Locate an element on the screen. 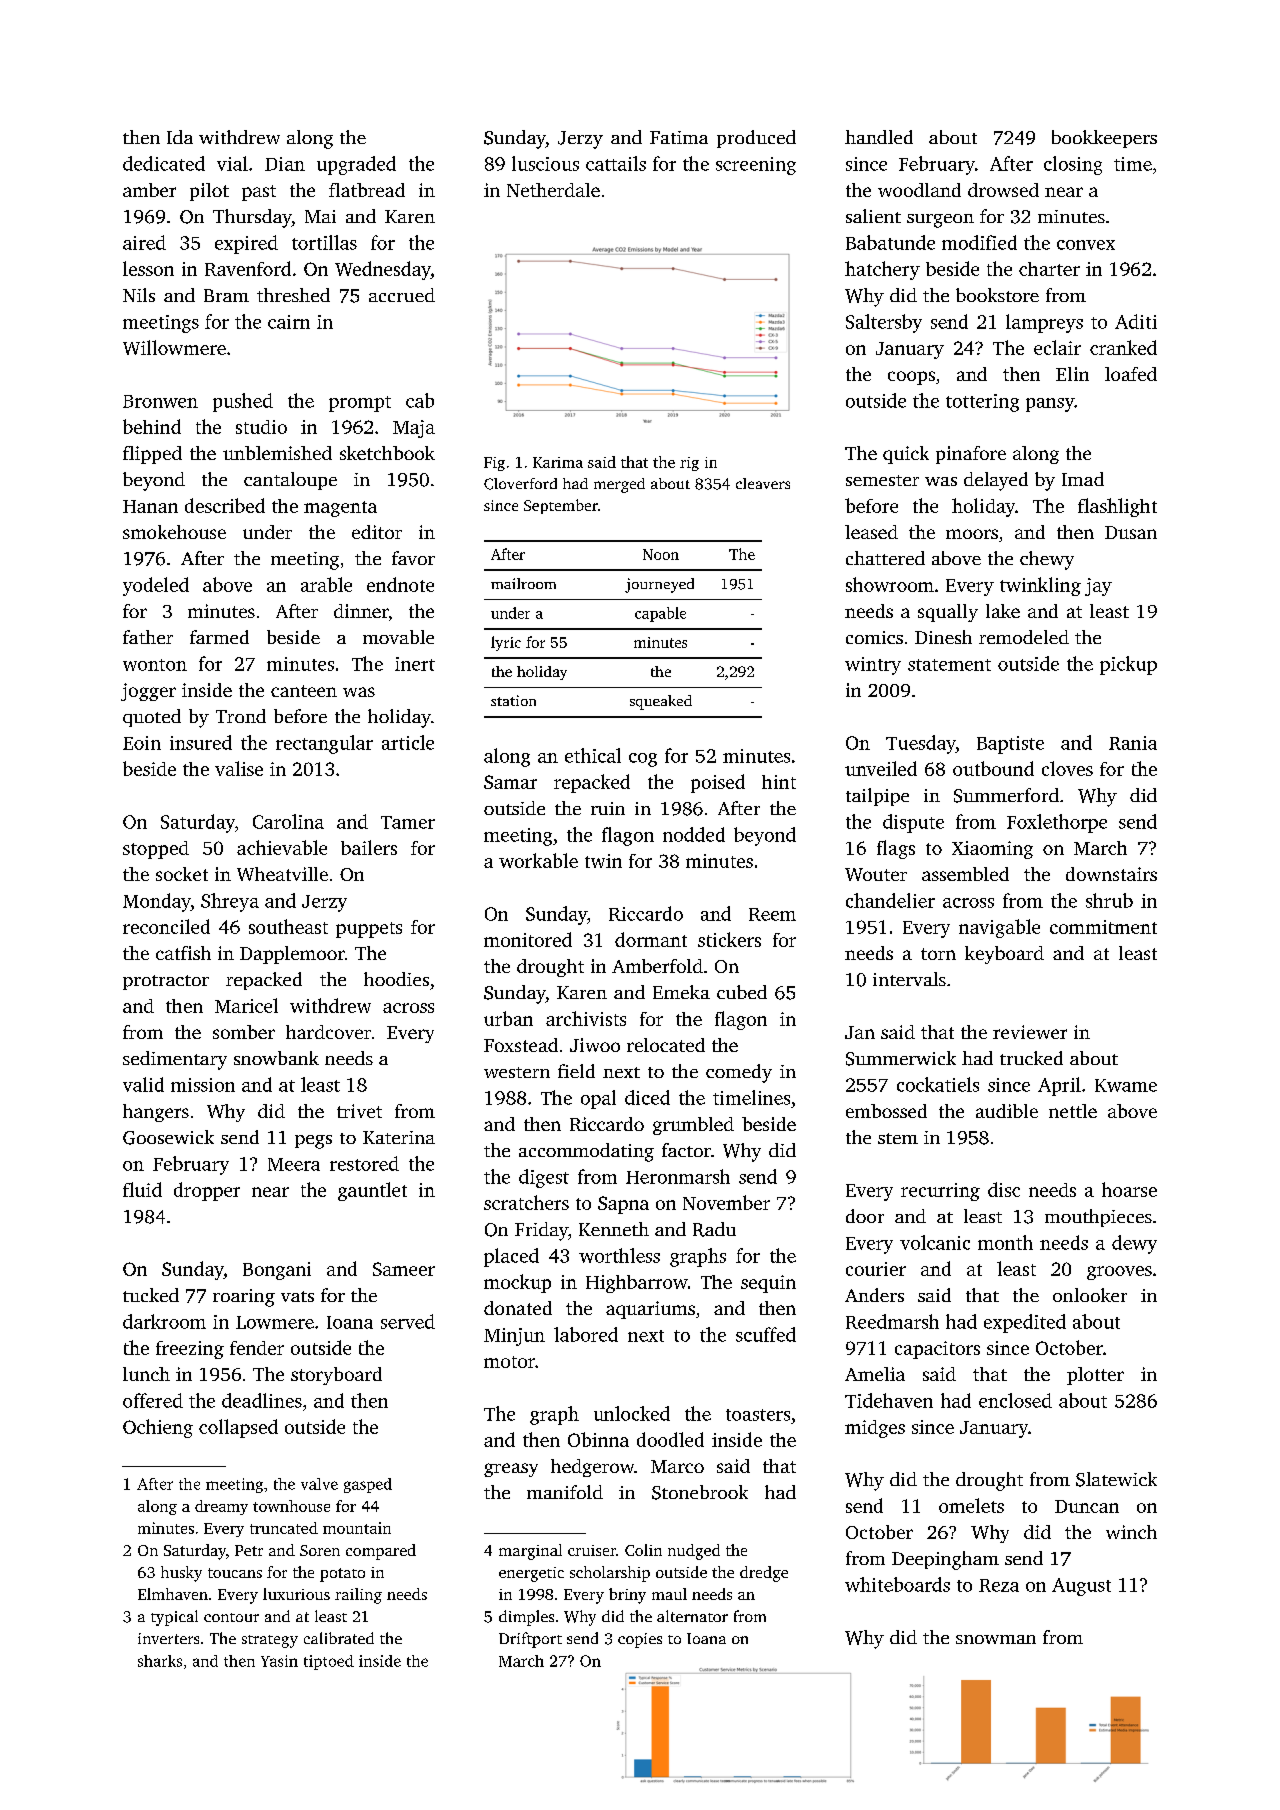 The height and width of the screenshot is (1810, 1280). flatbread is located at coordinates (367, 190).
